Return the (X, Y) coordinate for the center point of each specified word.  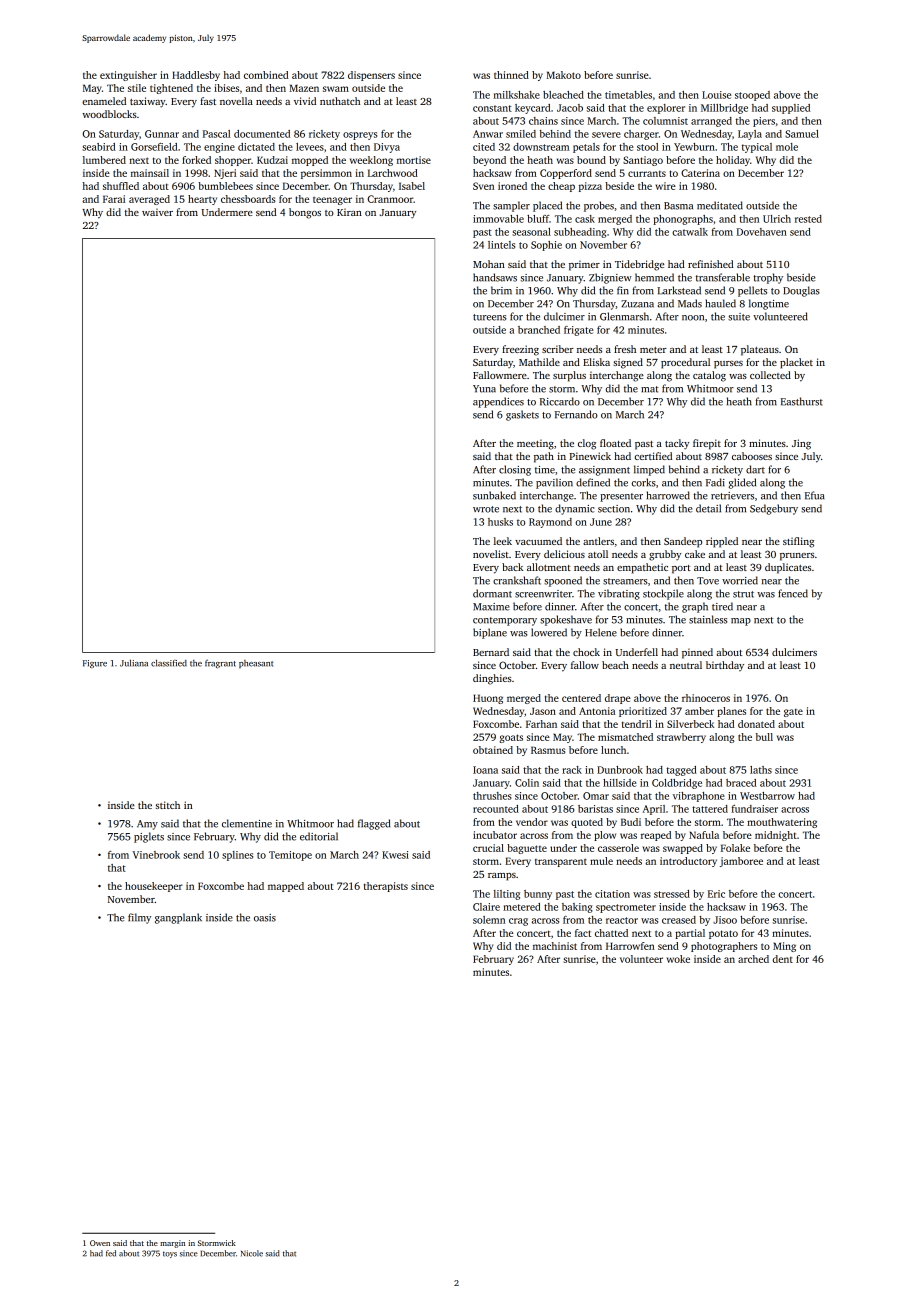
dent (783, 959)
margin (172, 1244)
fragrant (220, 663)
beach (615, 665)
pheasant (256, 664)
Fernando (576, 414)
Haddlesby (196, 76)
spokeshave (566, 620)
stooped (752, 96)
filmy (139, 918)
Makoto (563, 75)
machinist (555, 946)
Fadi (715, 482)
